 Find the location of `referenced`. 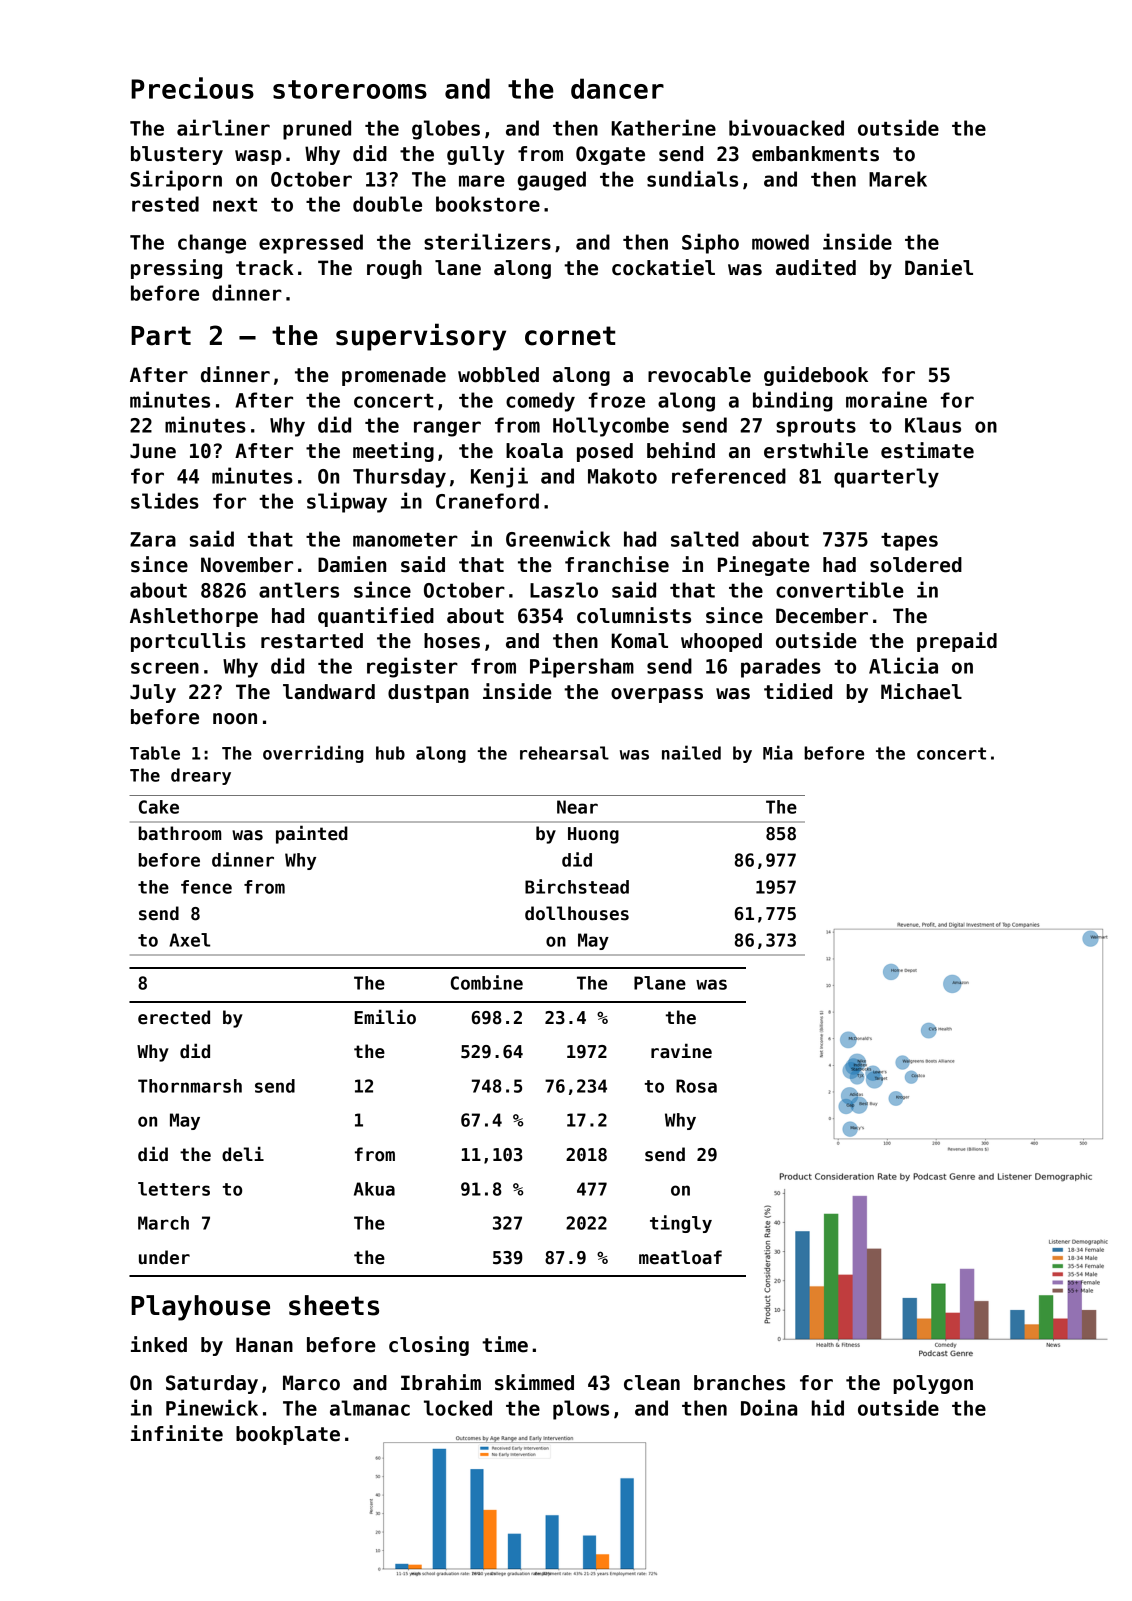

referenced is located at coordinates (729, 476).
